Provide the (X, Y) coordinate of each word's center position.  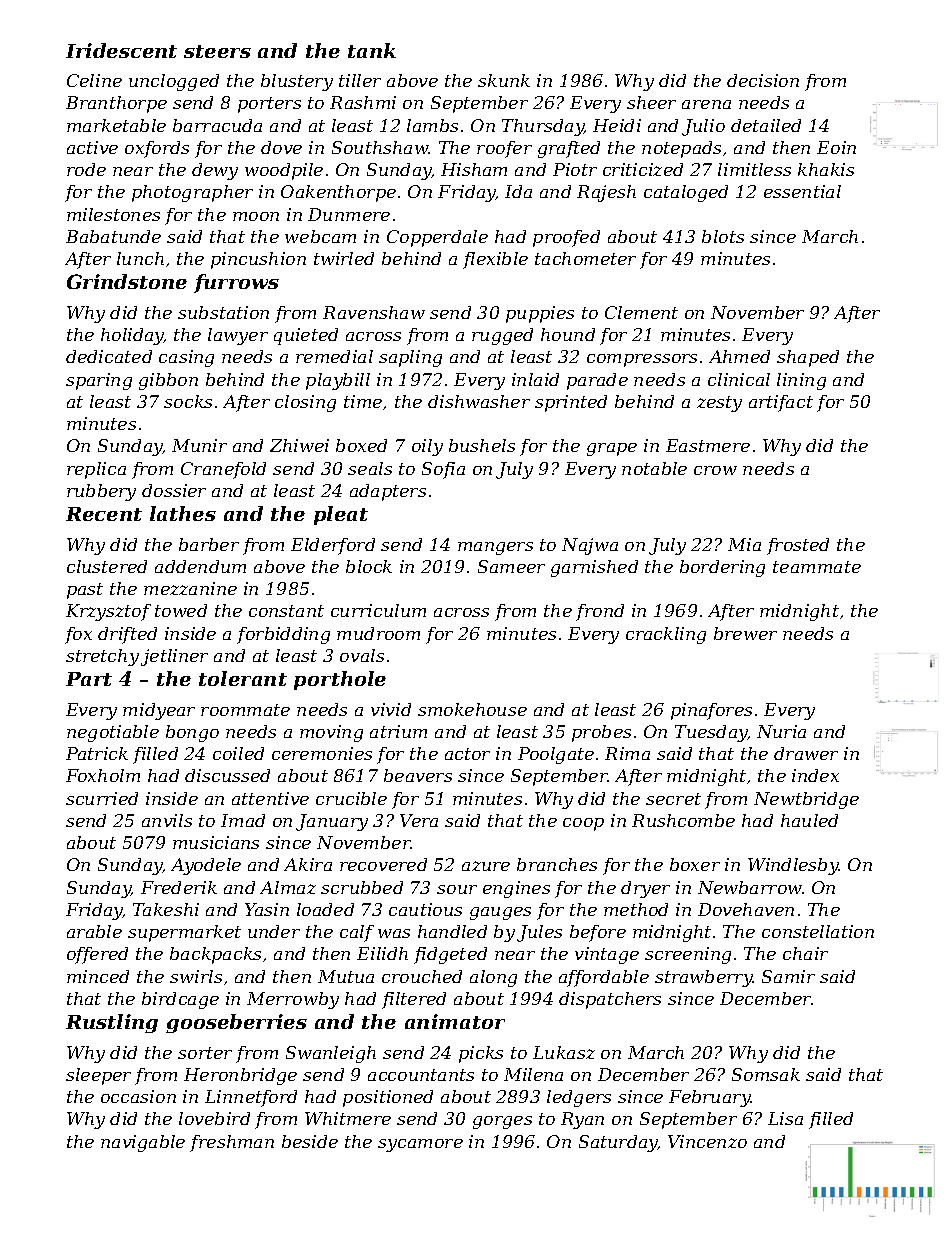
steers (217, 51)
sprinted (571, 403)
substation (223, 312)
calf (357, 933)
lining (801, 381)
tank (372, 50)
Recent (104, 514)
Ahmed (739, 356)
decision (763, 80)
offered (97, 955)
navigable (143, 1143)
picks (481, 1054)
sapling (410, 358)
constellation (818, 931)
